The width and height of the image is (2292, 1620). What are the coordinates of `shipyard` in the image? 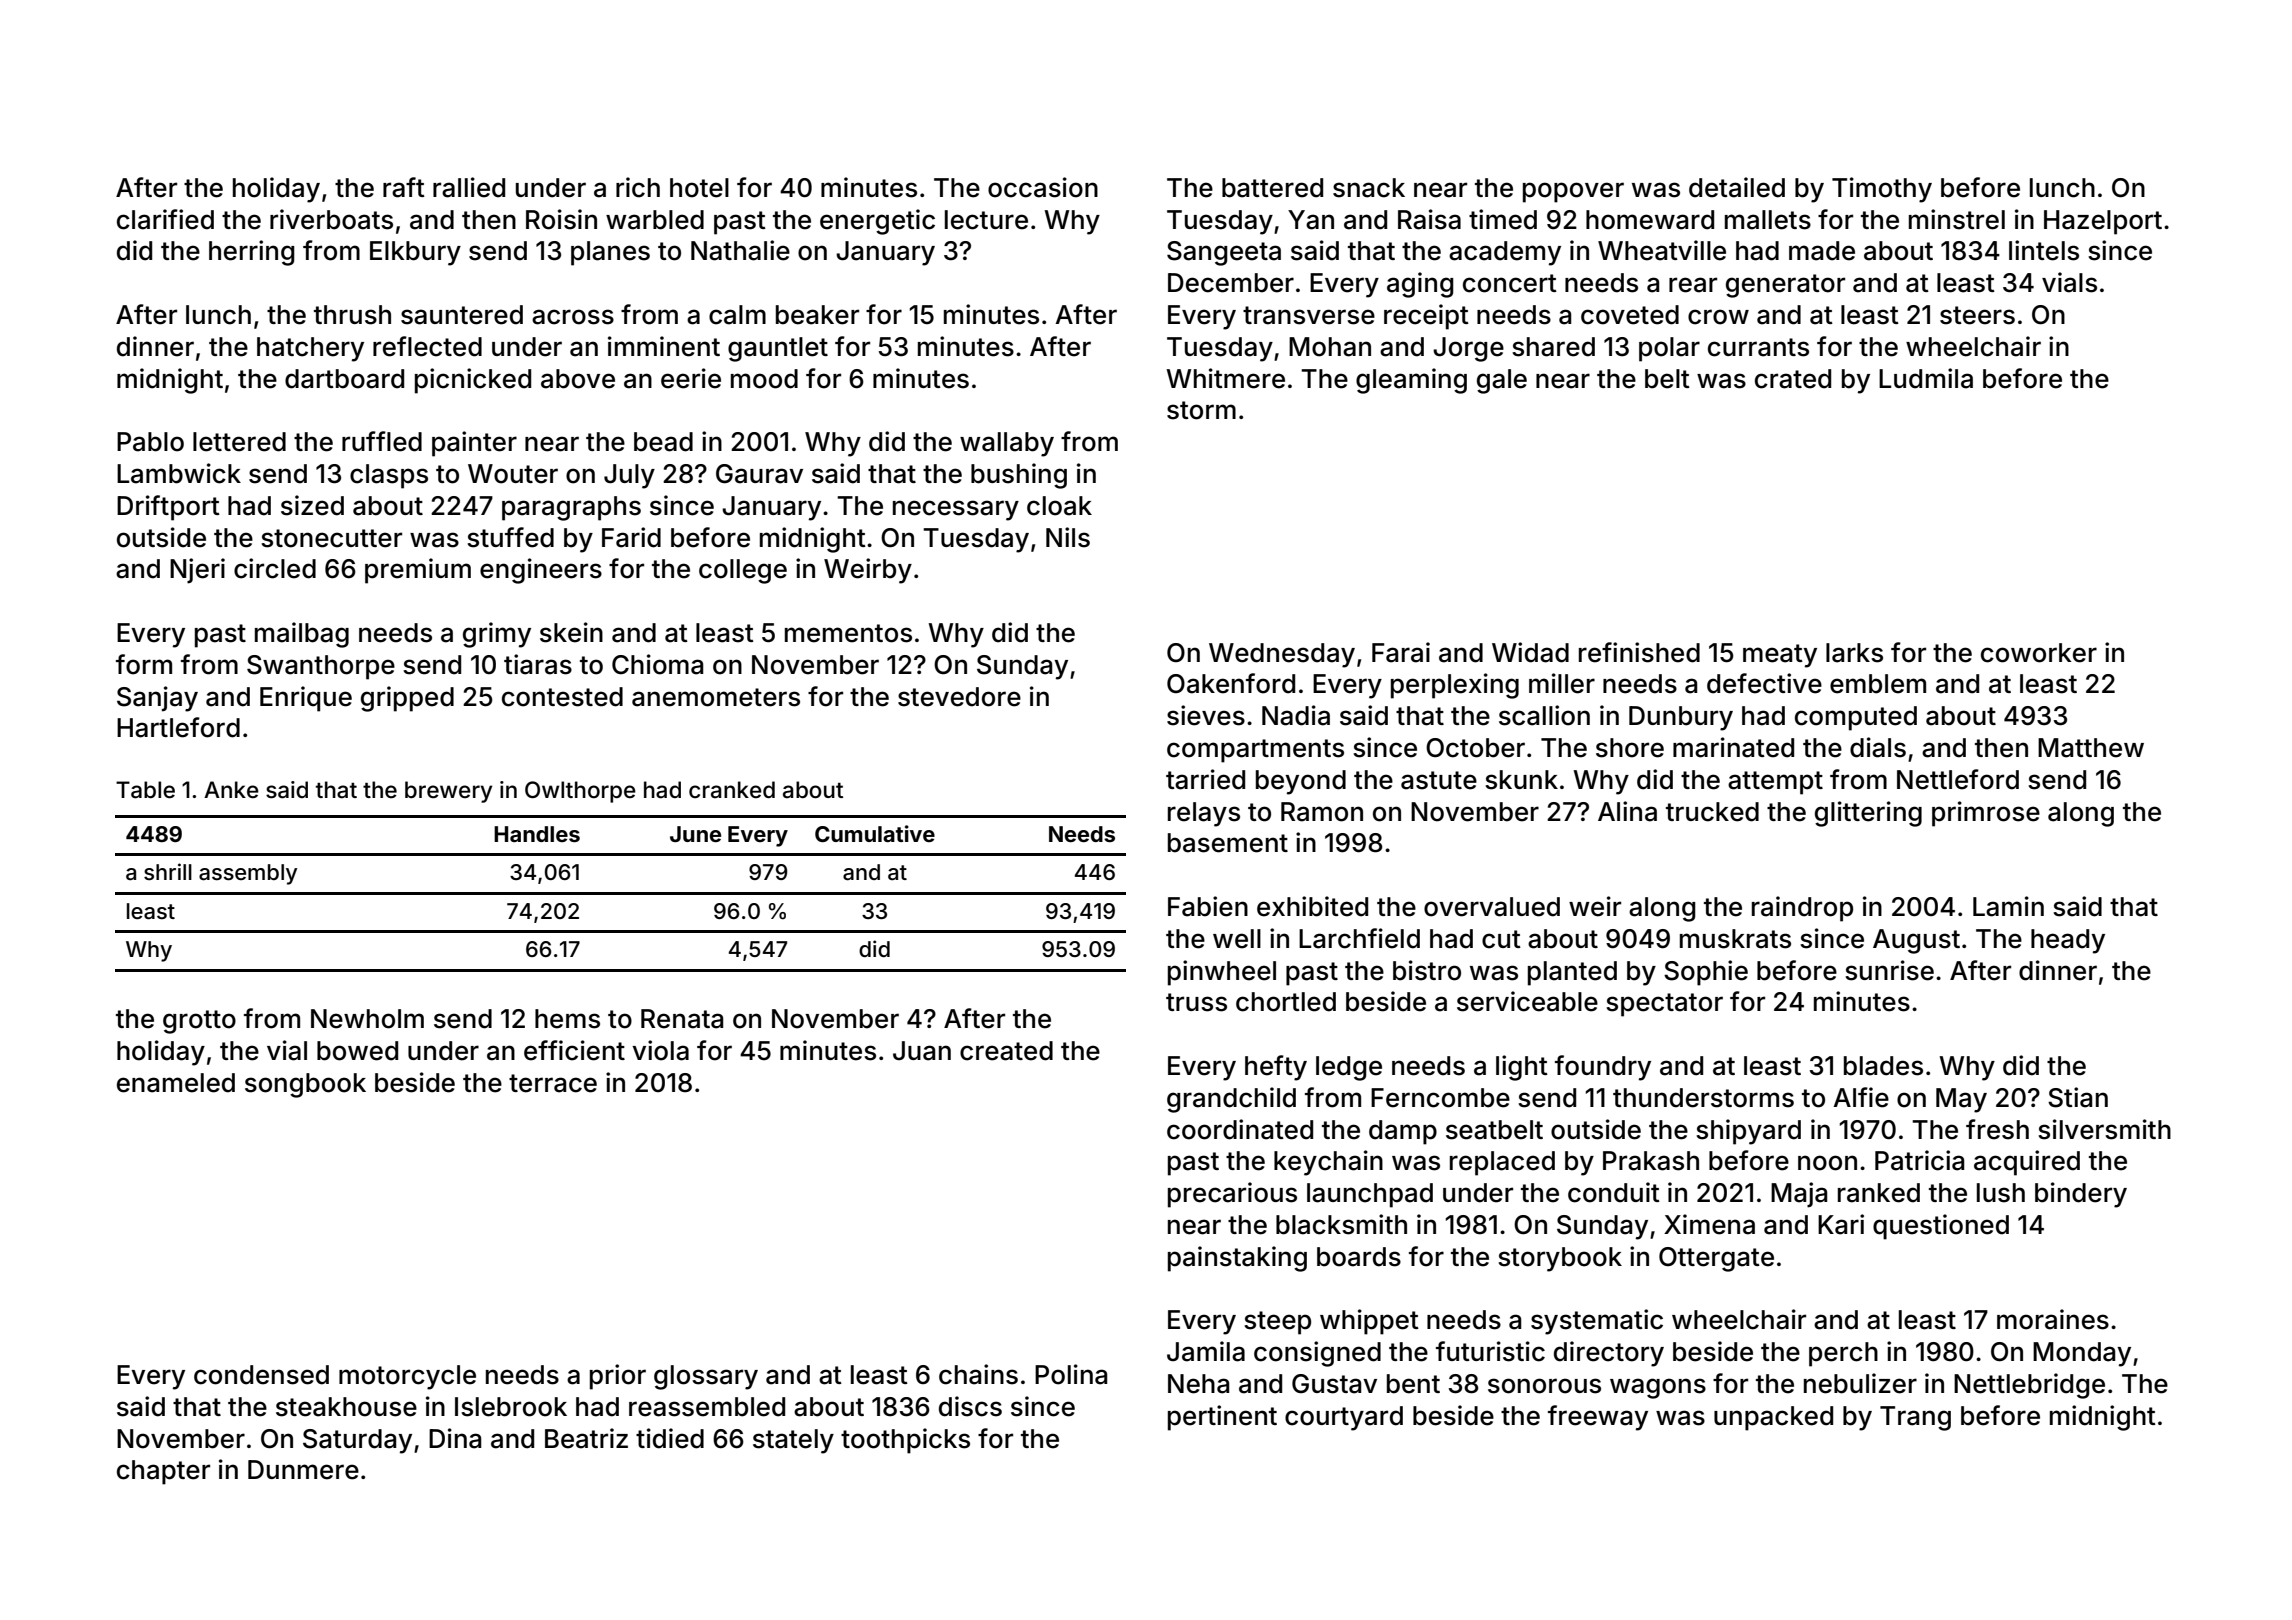 It's located at (1748, 1132).
